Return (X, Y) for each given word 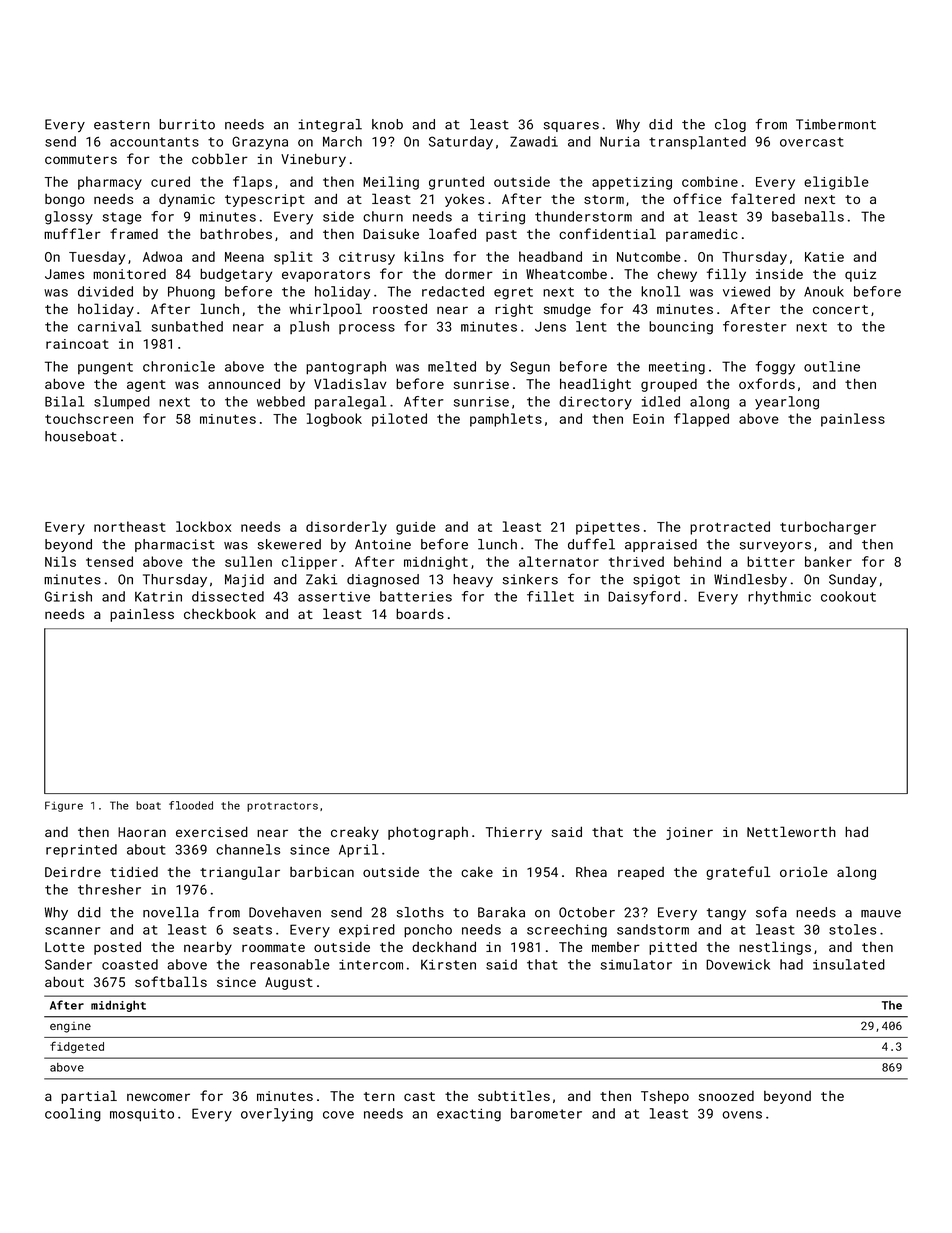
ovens (742, 1115)
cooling (73, 1115)
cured (170, 181)
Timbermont (836, 124)
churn (383, 216)
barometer (546, 1113)
